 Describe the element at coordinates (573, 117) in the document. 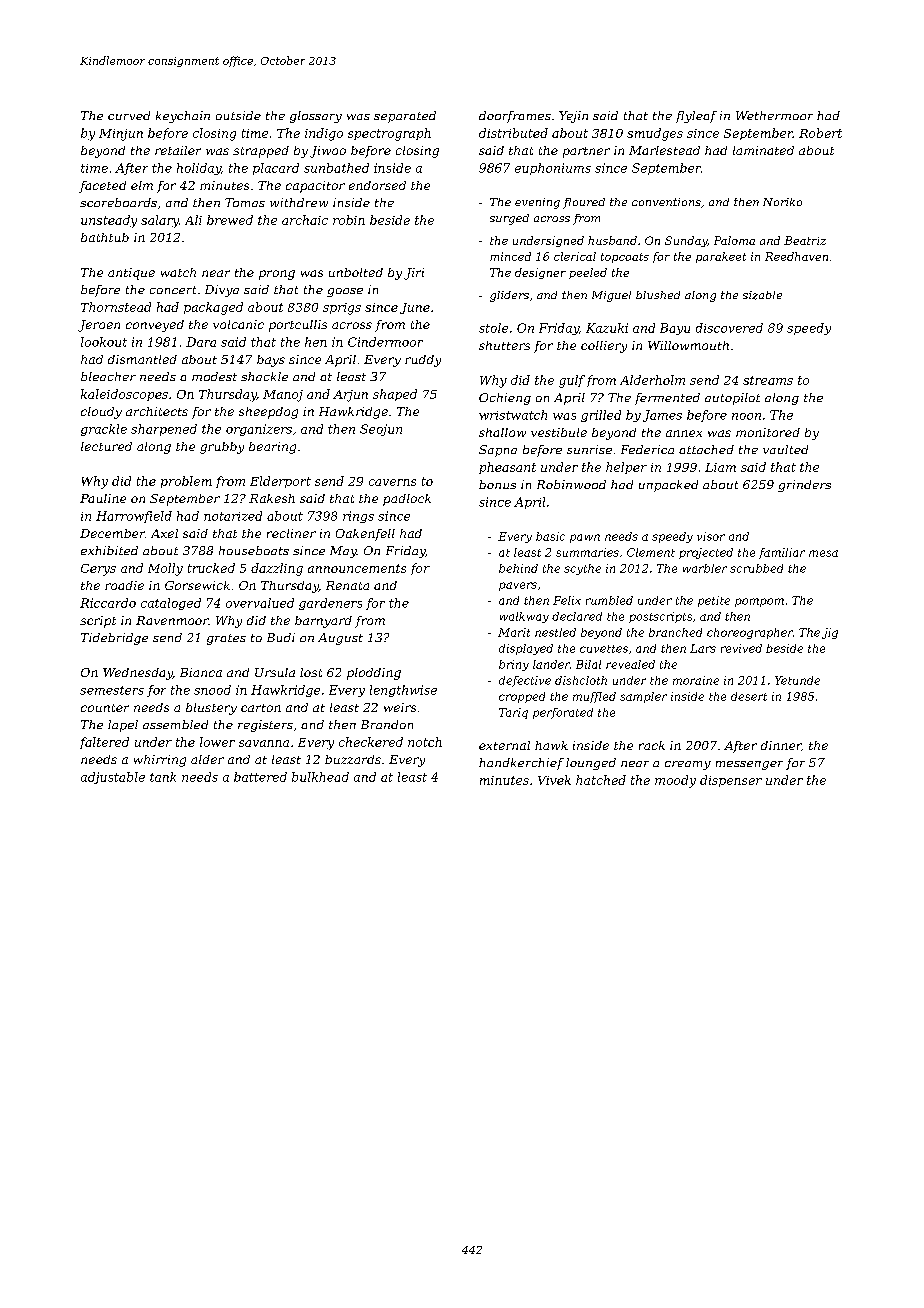

I see `Yejin` at that location.
